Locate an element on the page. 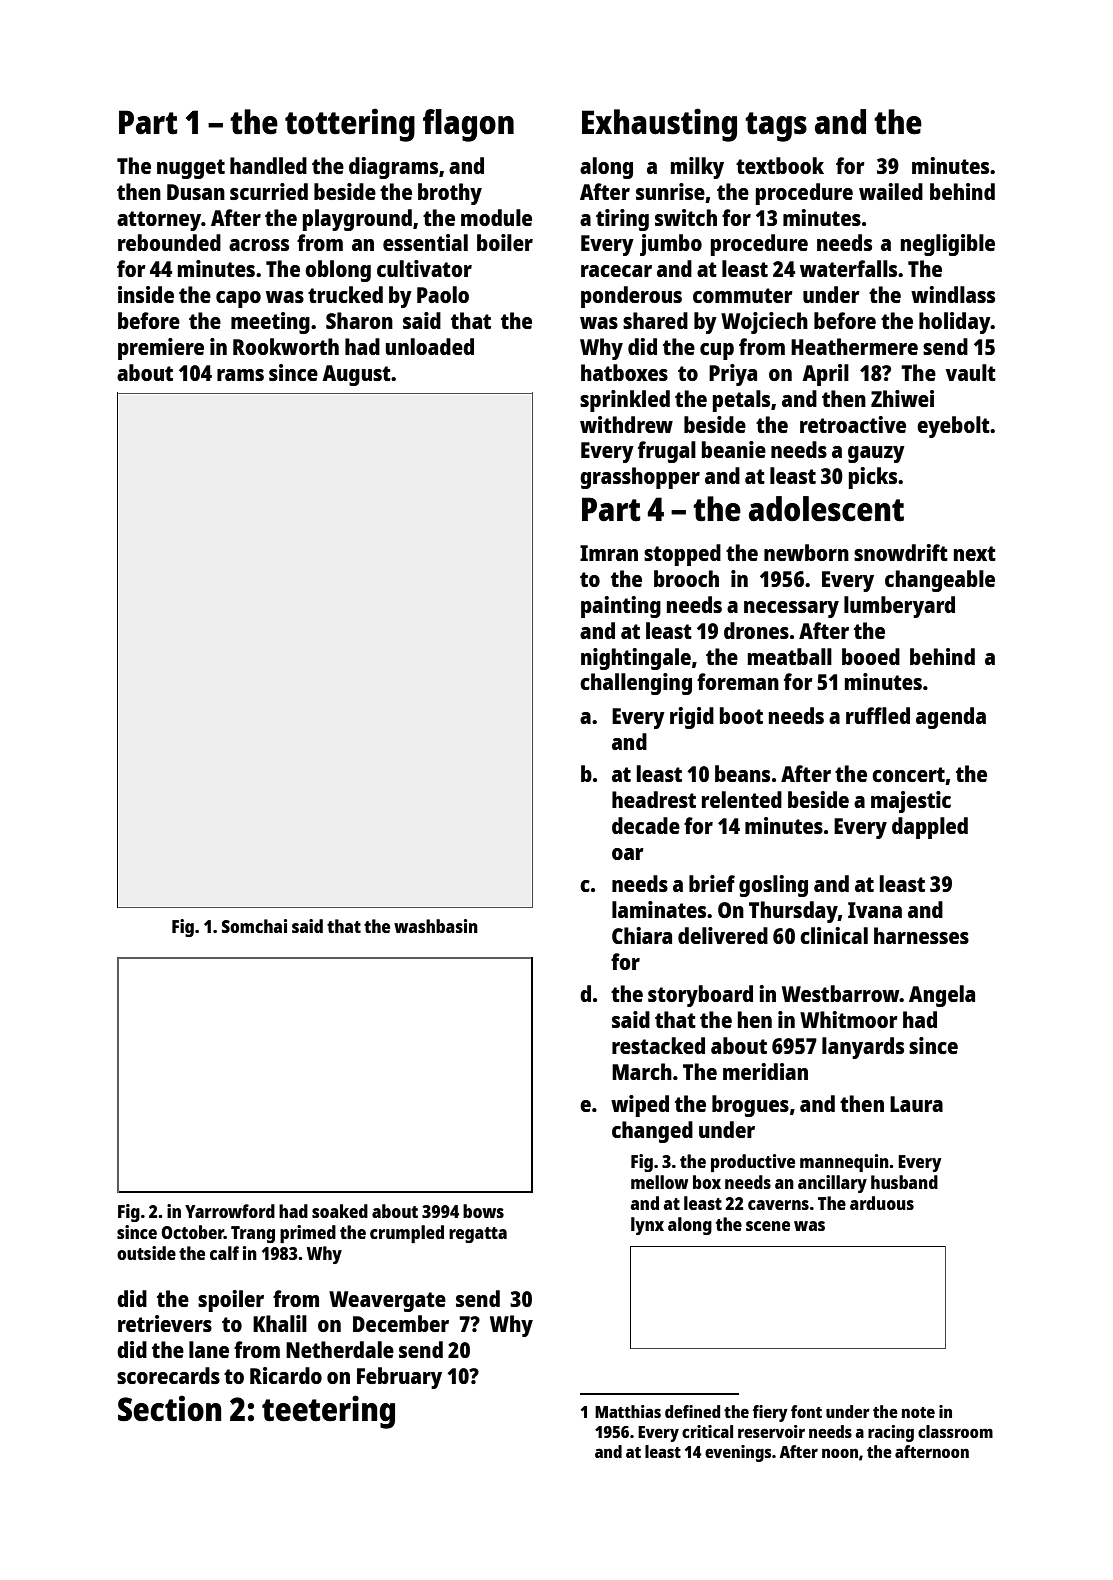  gauzy is located at coordinates (876, 454).
